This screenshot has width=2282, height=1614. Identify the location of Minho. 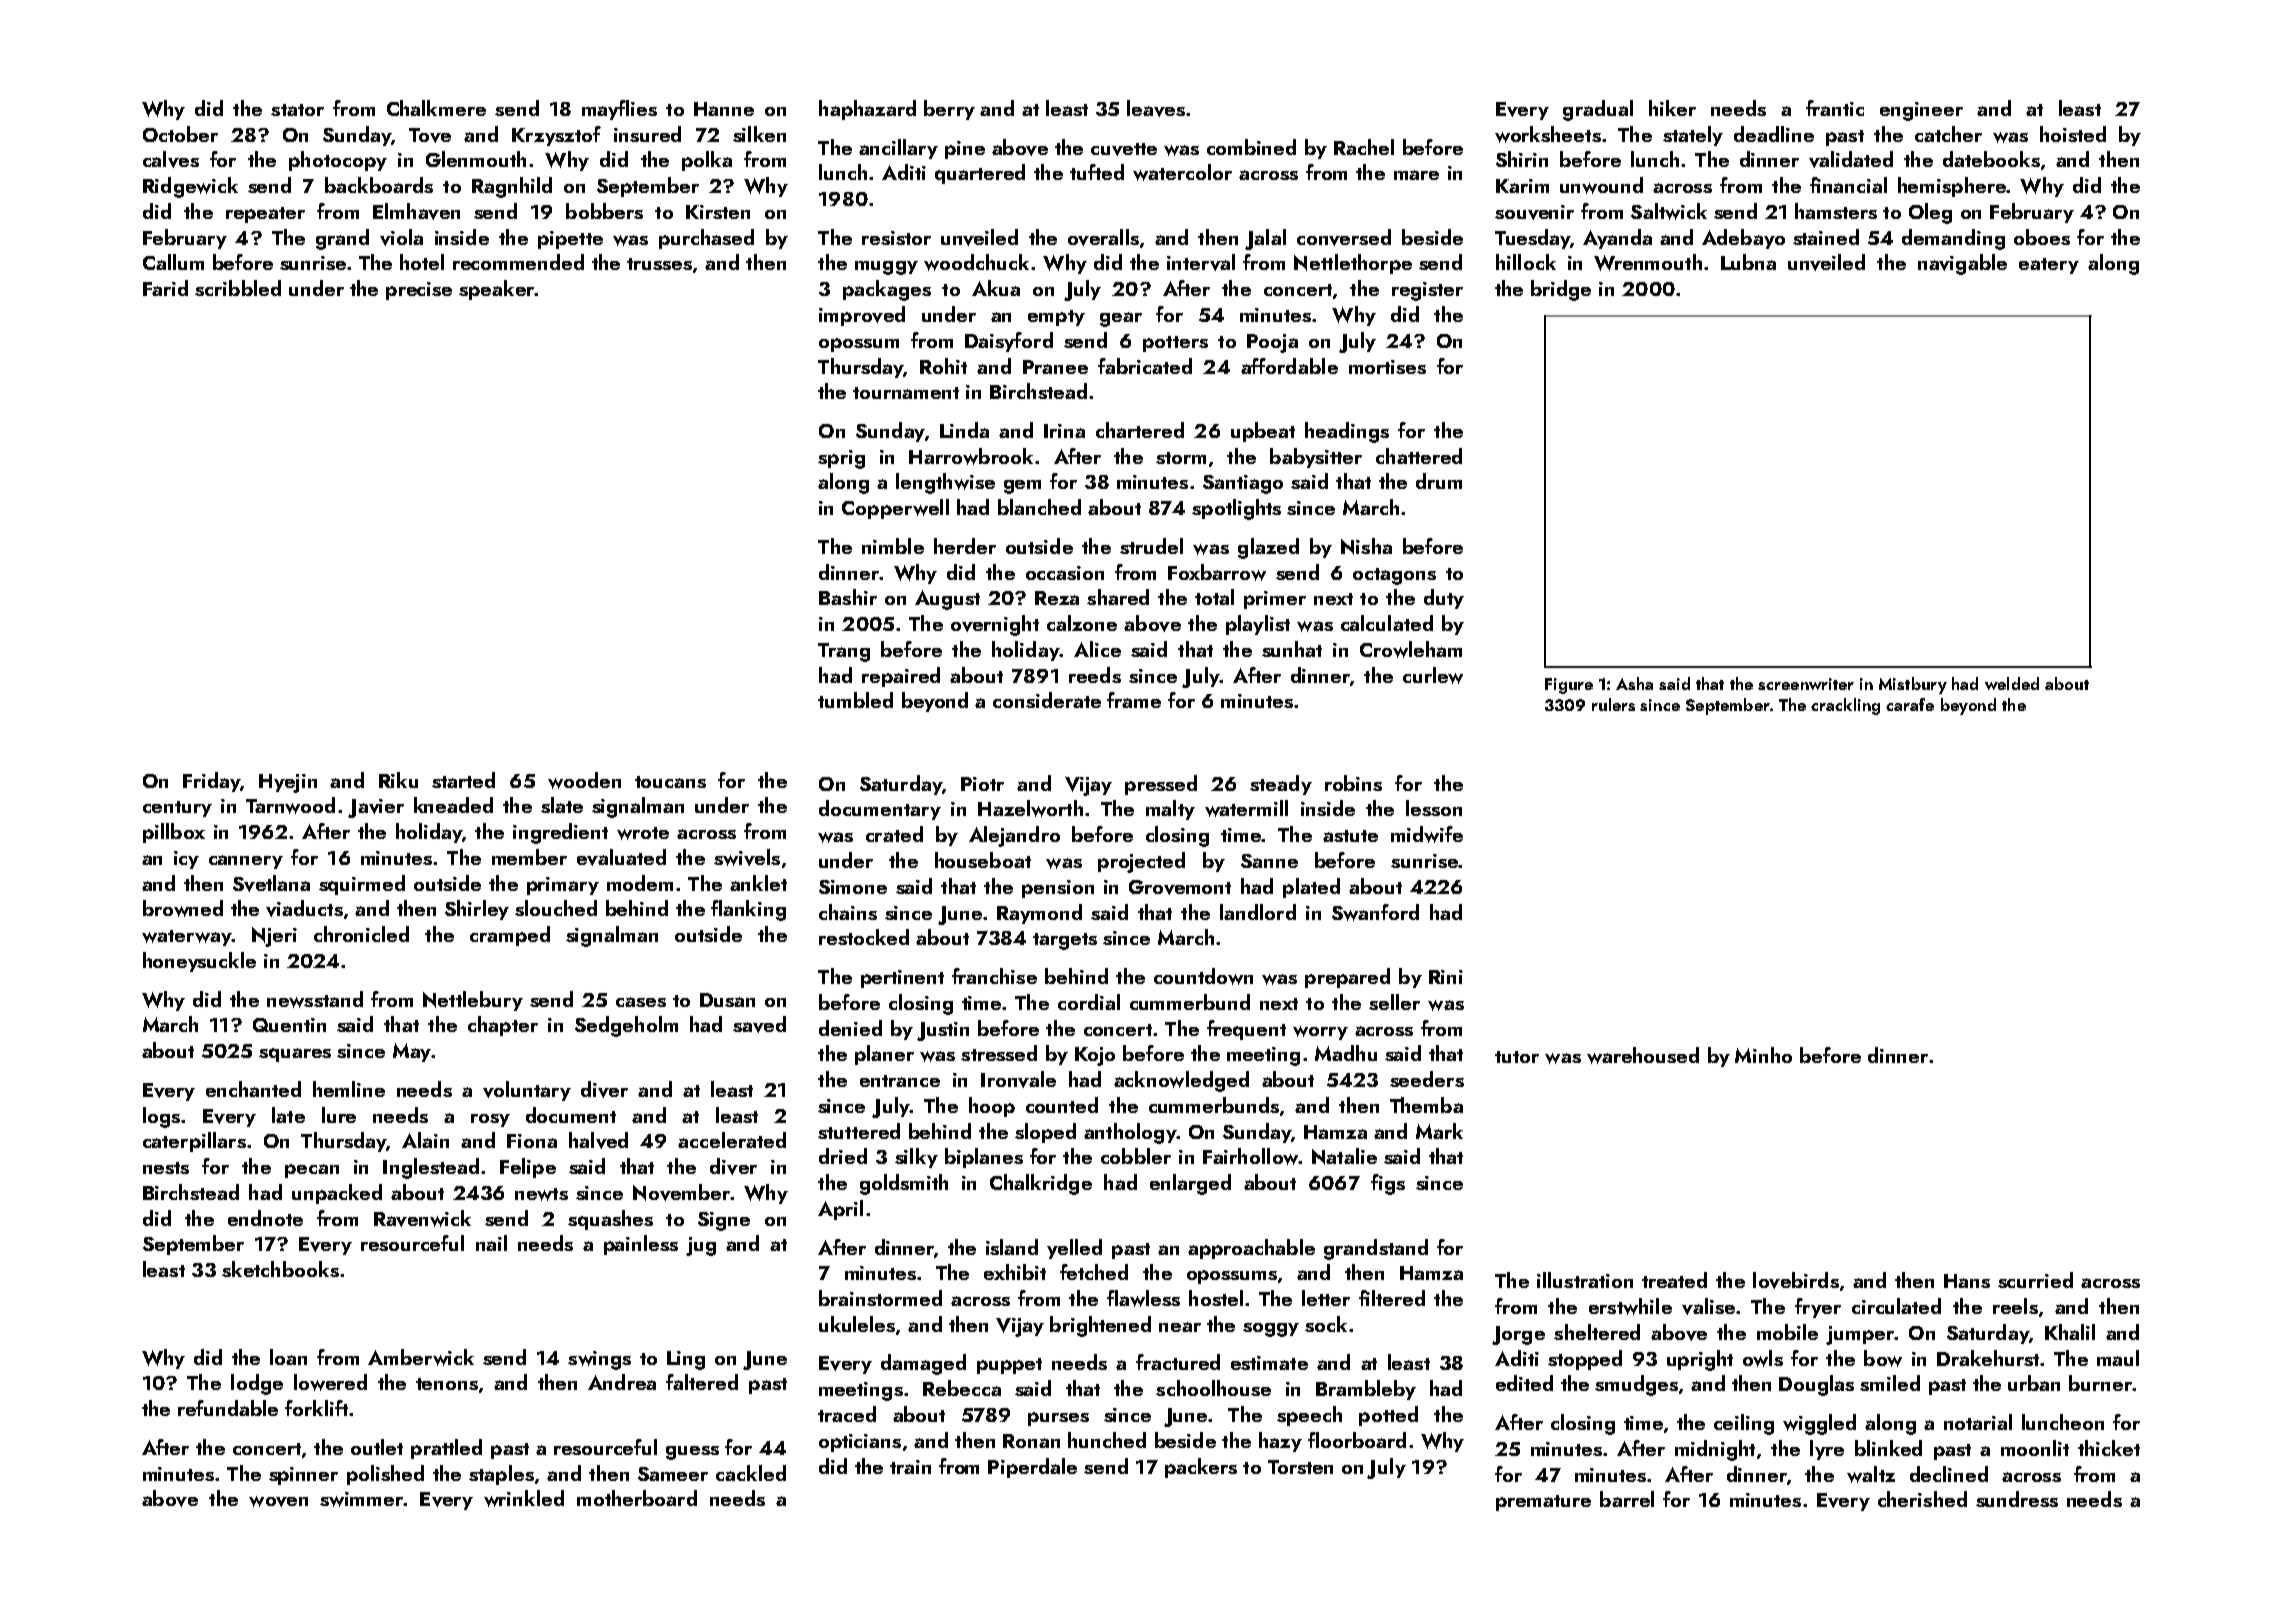
(1763, 1055).
